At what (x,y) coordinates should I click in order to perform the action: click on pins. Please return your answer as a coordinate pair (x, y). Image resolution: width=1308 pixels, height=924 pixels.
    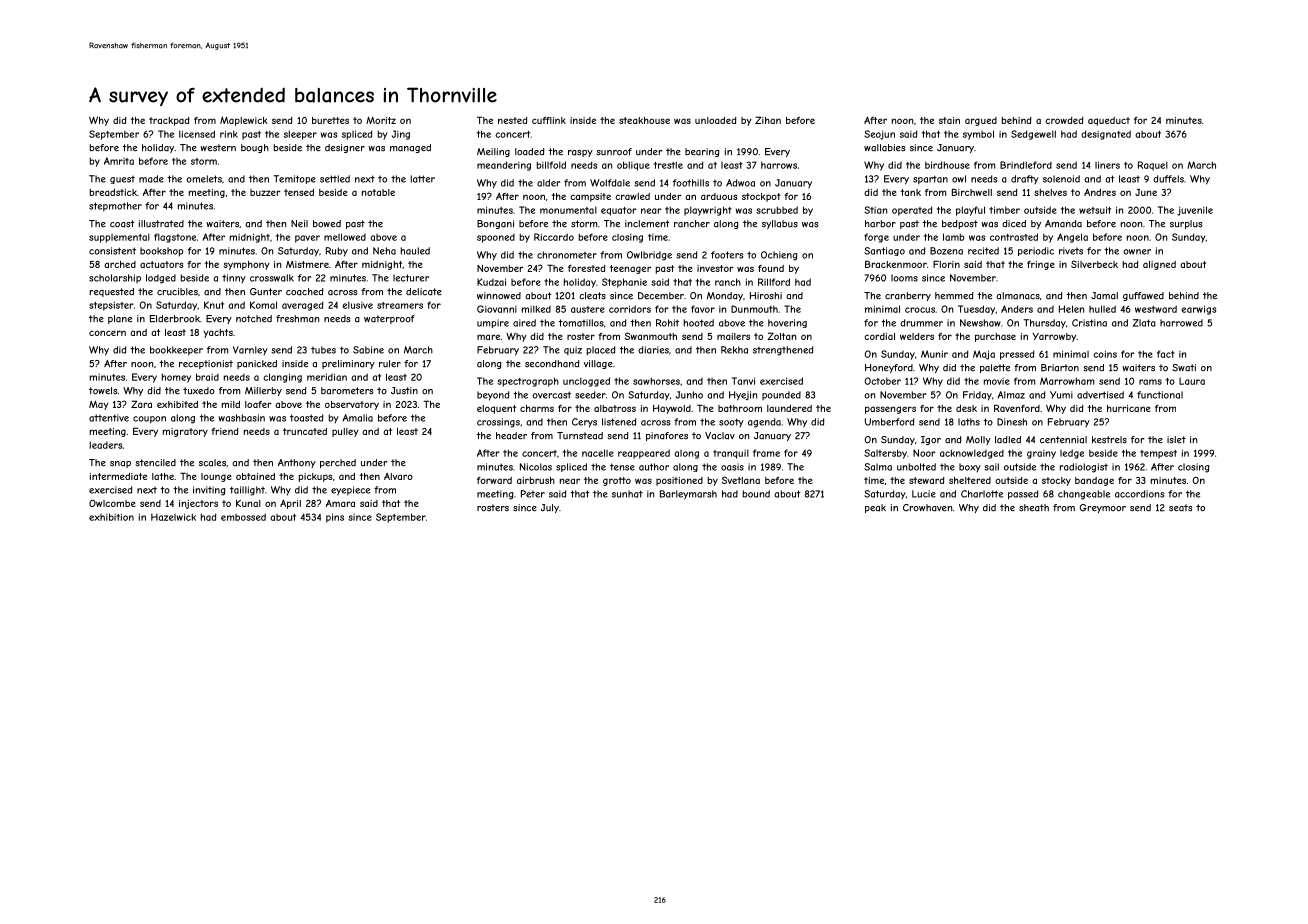
    Looking at the image, I should click on (335, 518).
